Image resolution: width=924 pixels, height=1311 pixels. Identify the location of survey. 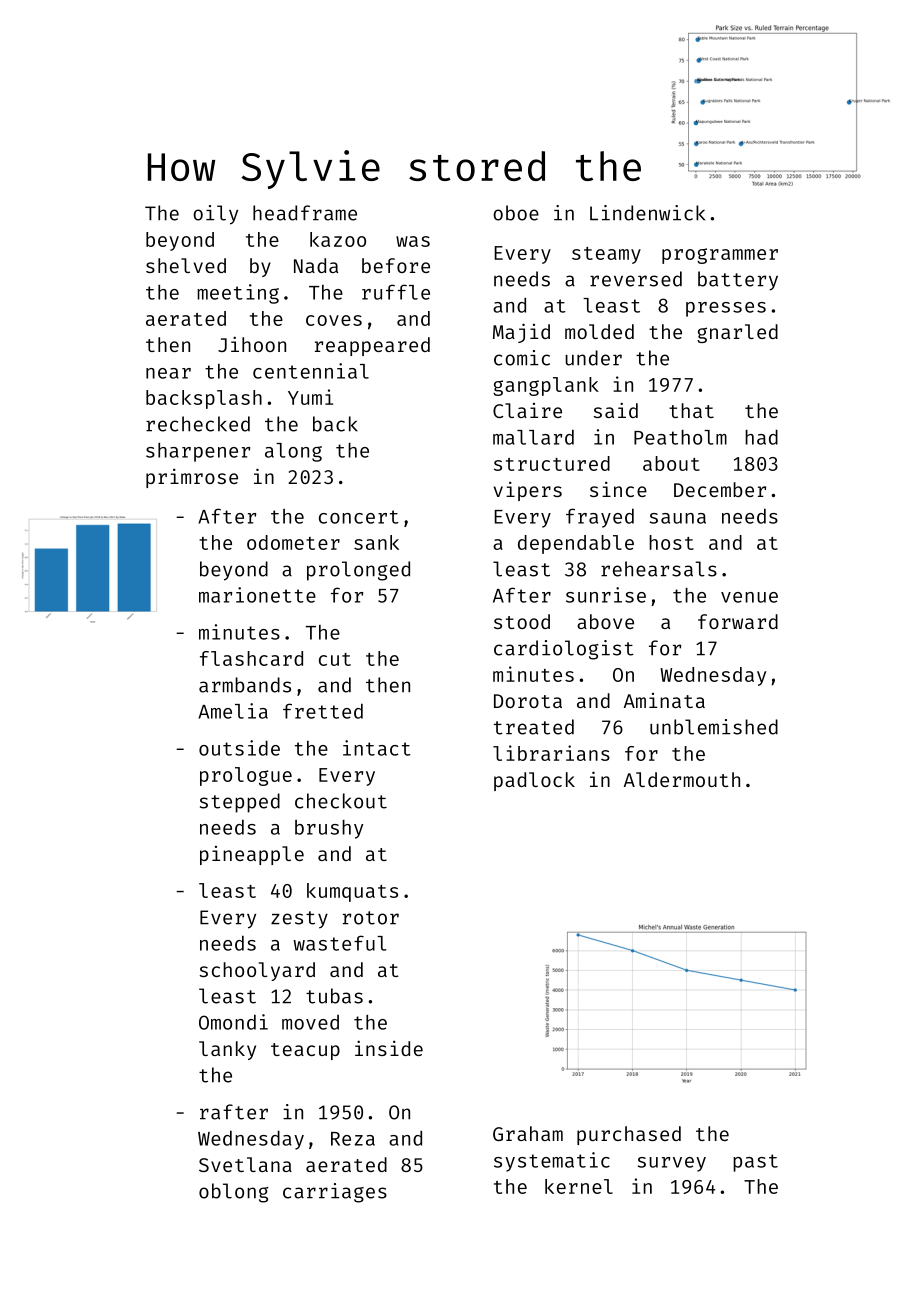
(672, 1164).
